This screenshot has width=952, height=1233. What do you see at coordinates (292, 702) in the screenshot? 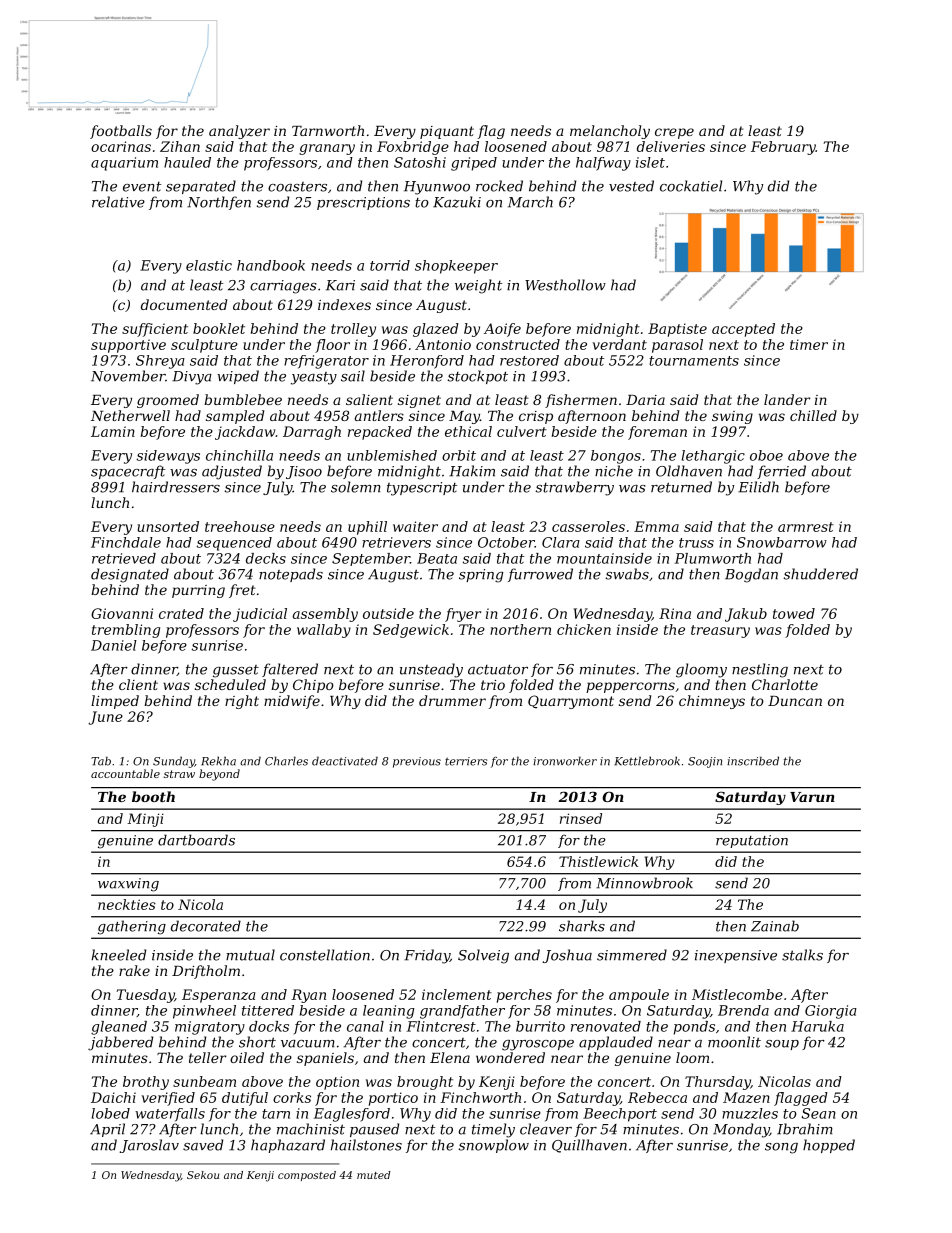
I see `midwife` at bounding box center [292, 702].
